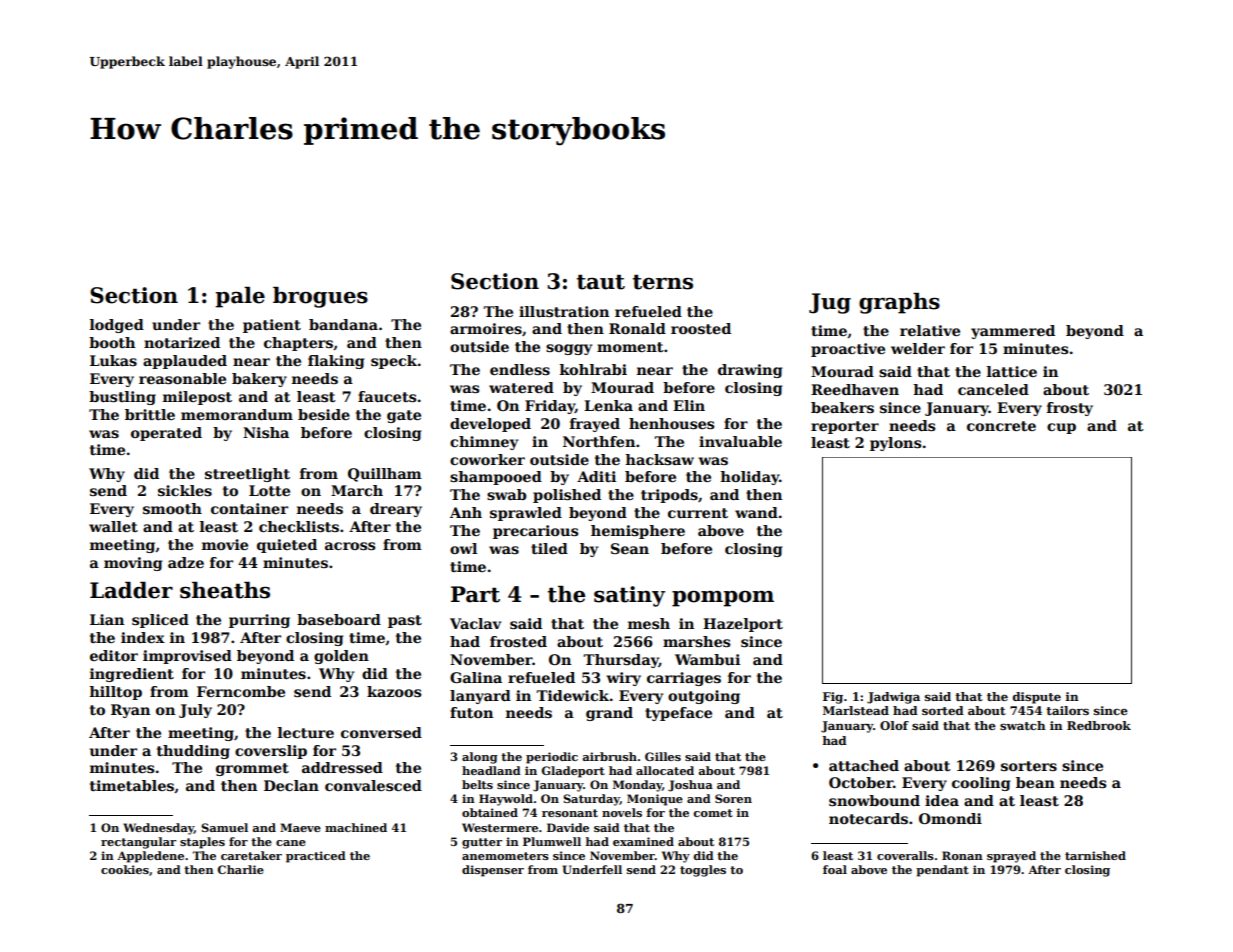  What do you see at coordinates (241, 869) in the image?
I see `Charlie` at bounding box center [241, 869].
